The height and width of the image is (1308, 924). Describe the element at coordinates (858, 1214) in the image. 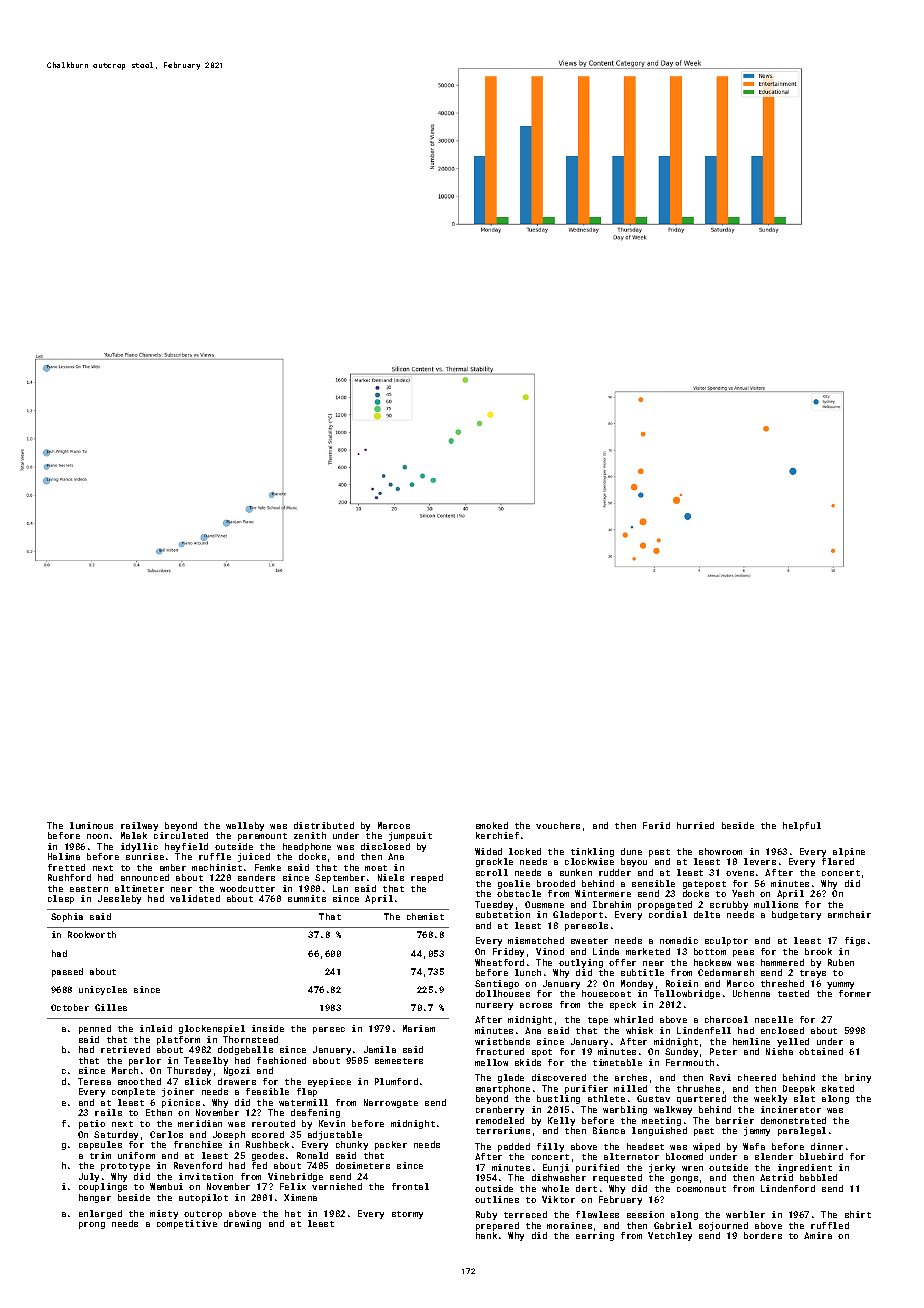

I see `shirt` at that location.
